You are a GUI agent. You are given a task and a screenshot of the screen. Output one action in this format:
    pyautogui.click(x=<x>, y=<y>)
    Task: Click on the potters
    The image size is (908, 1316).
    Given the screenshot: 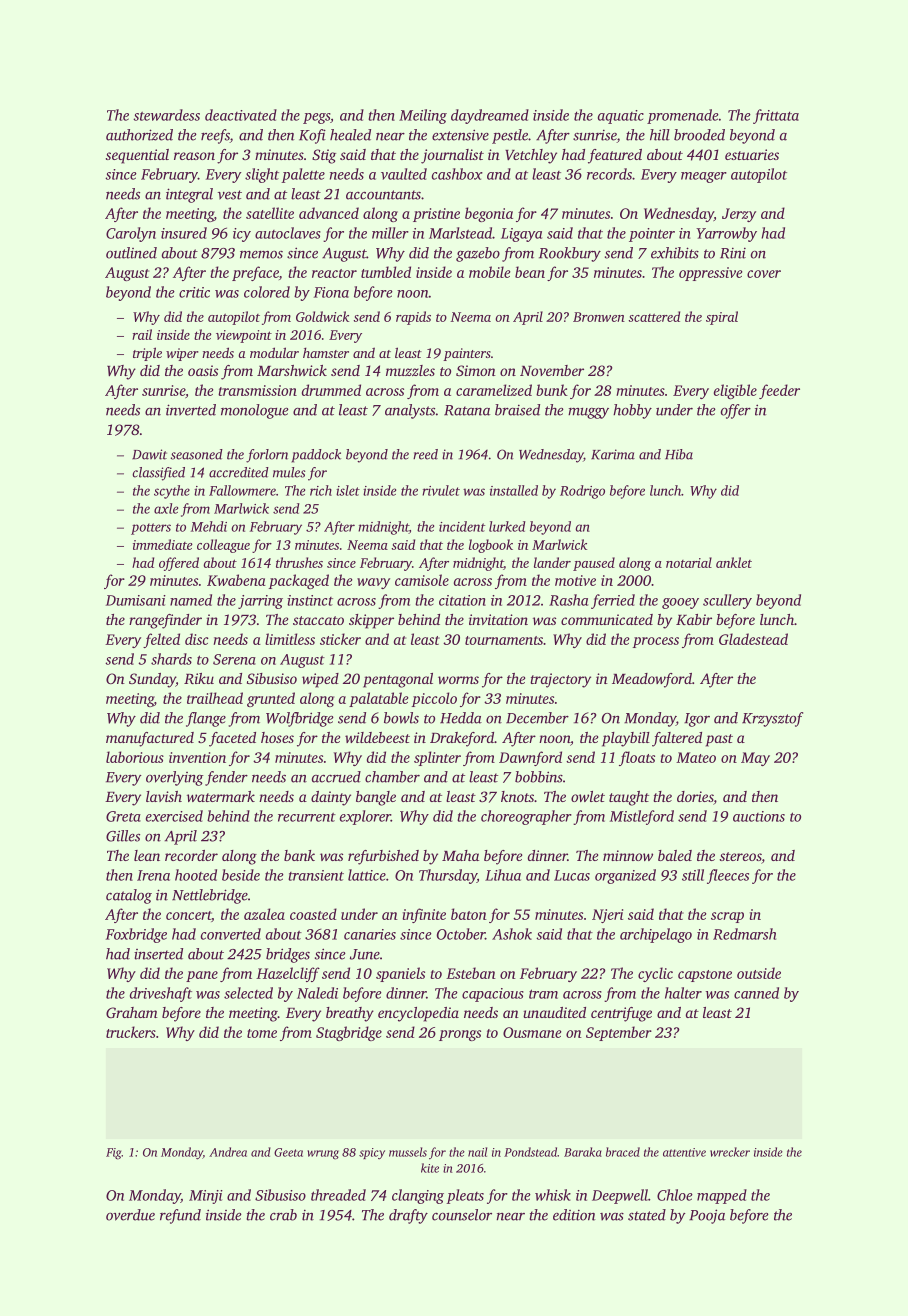 What is the action you would take?
    pyautogui.click(x=151, y=529)
